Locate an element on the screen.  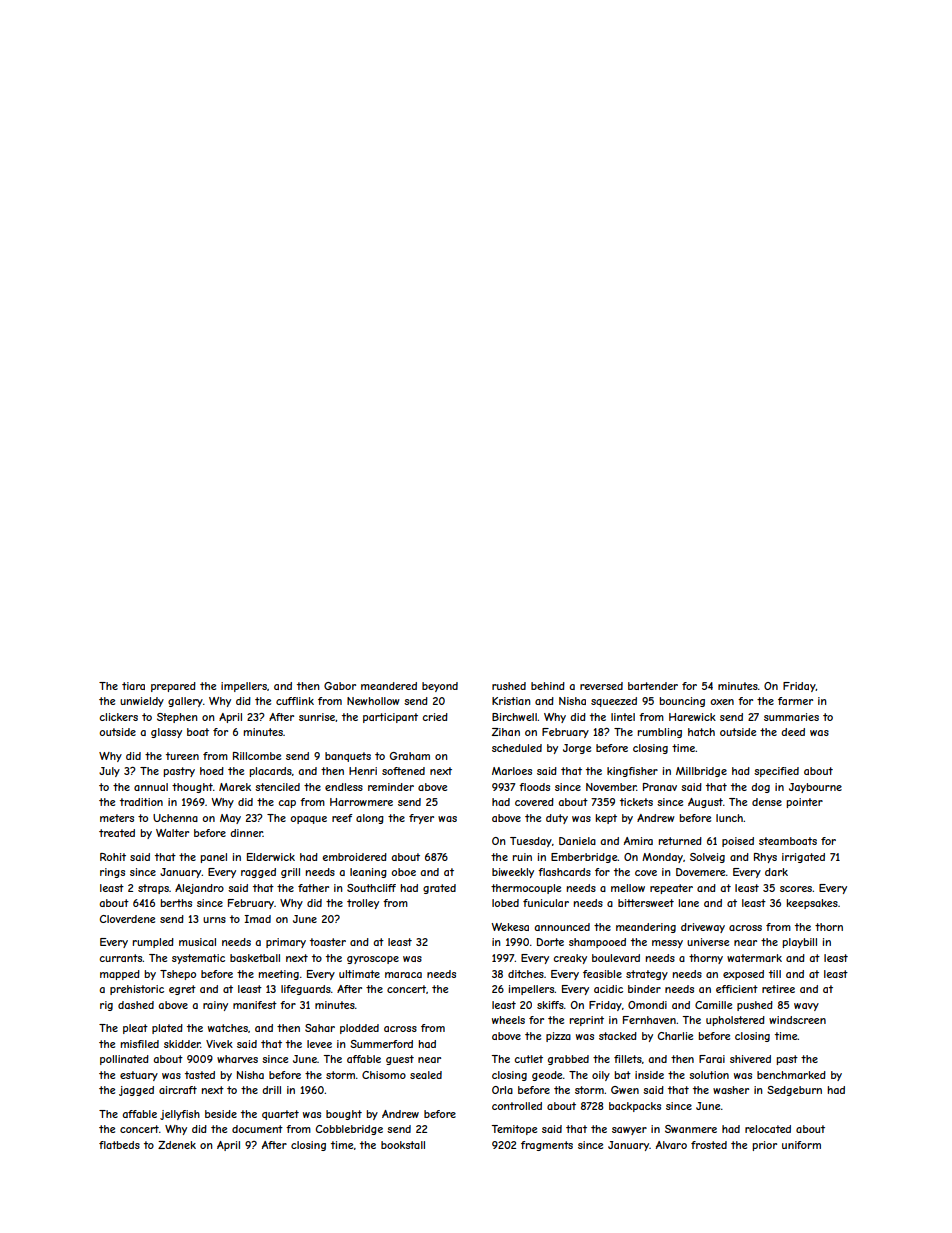
bookstall is located at coordinates (403, 1145).
